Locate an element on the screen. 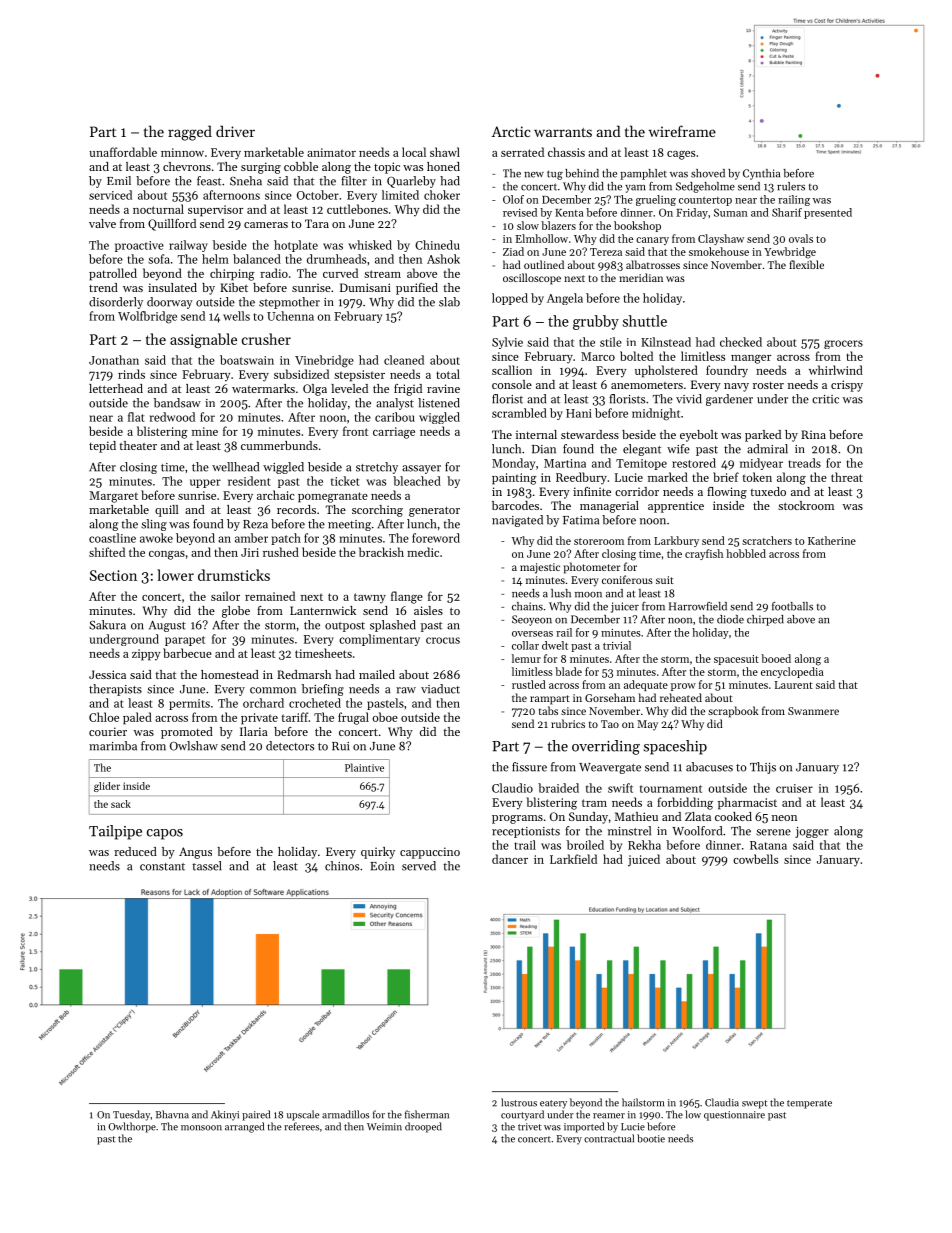  Owlthorpe is located at coordinates (132, 1127).
